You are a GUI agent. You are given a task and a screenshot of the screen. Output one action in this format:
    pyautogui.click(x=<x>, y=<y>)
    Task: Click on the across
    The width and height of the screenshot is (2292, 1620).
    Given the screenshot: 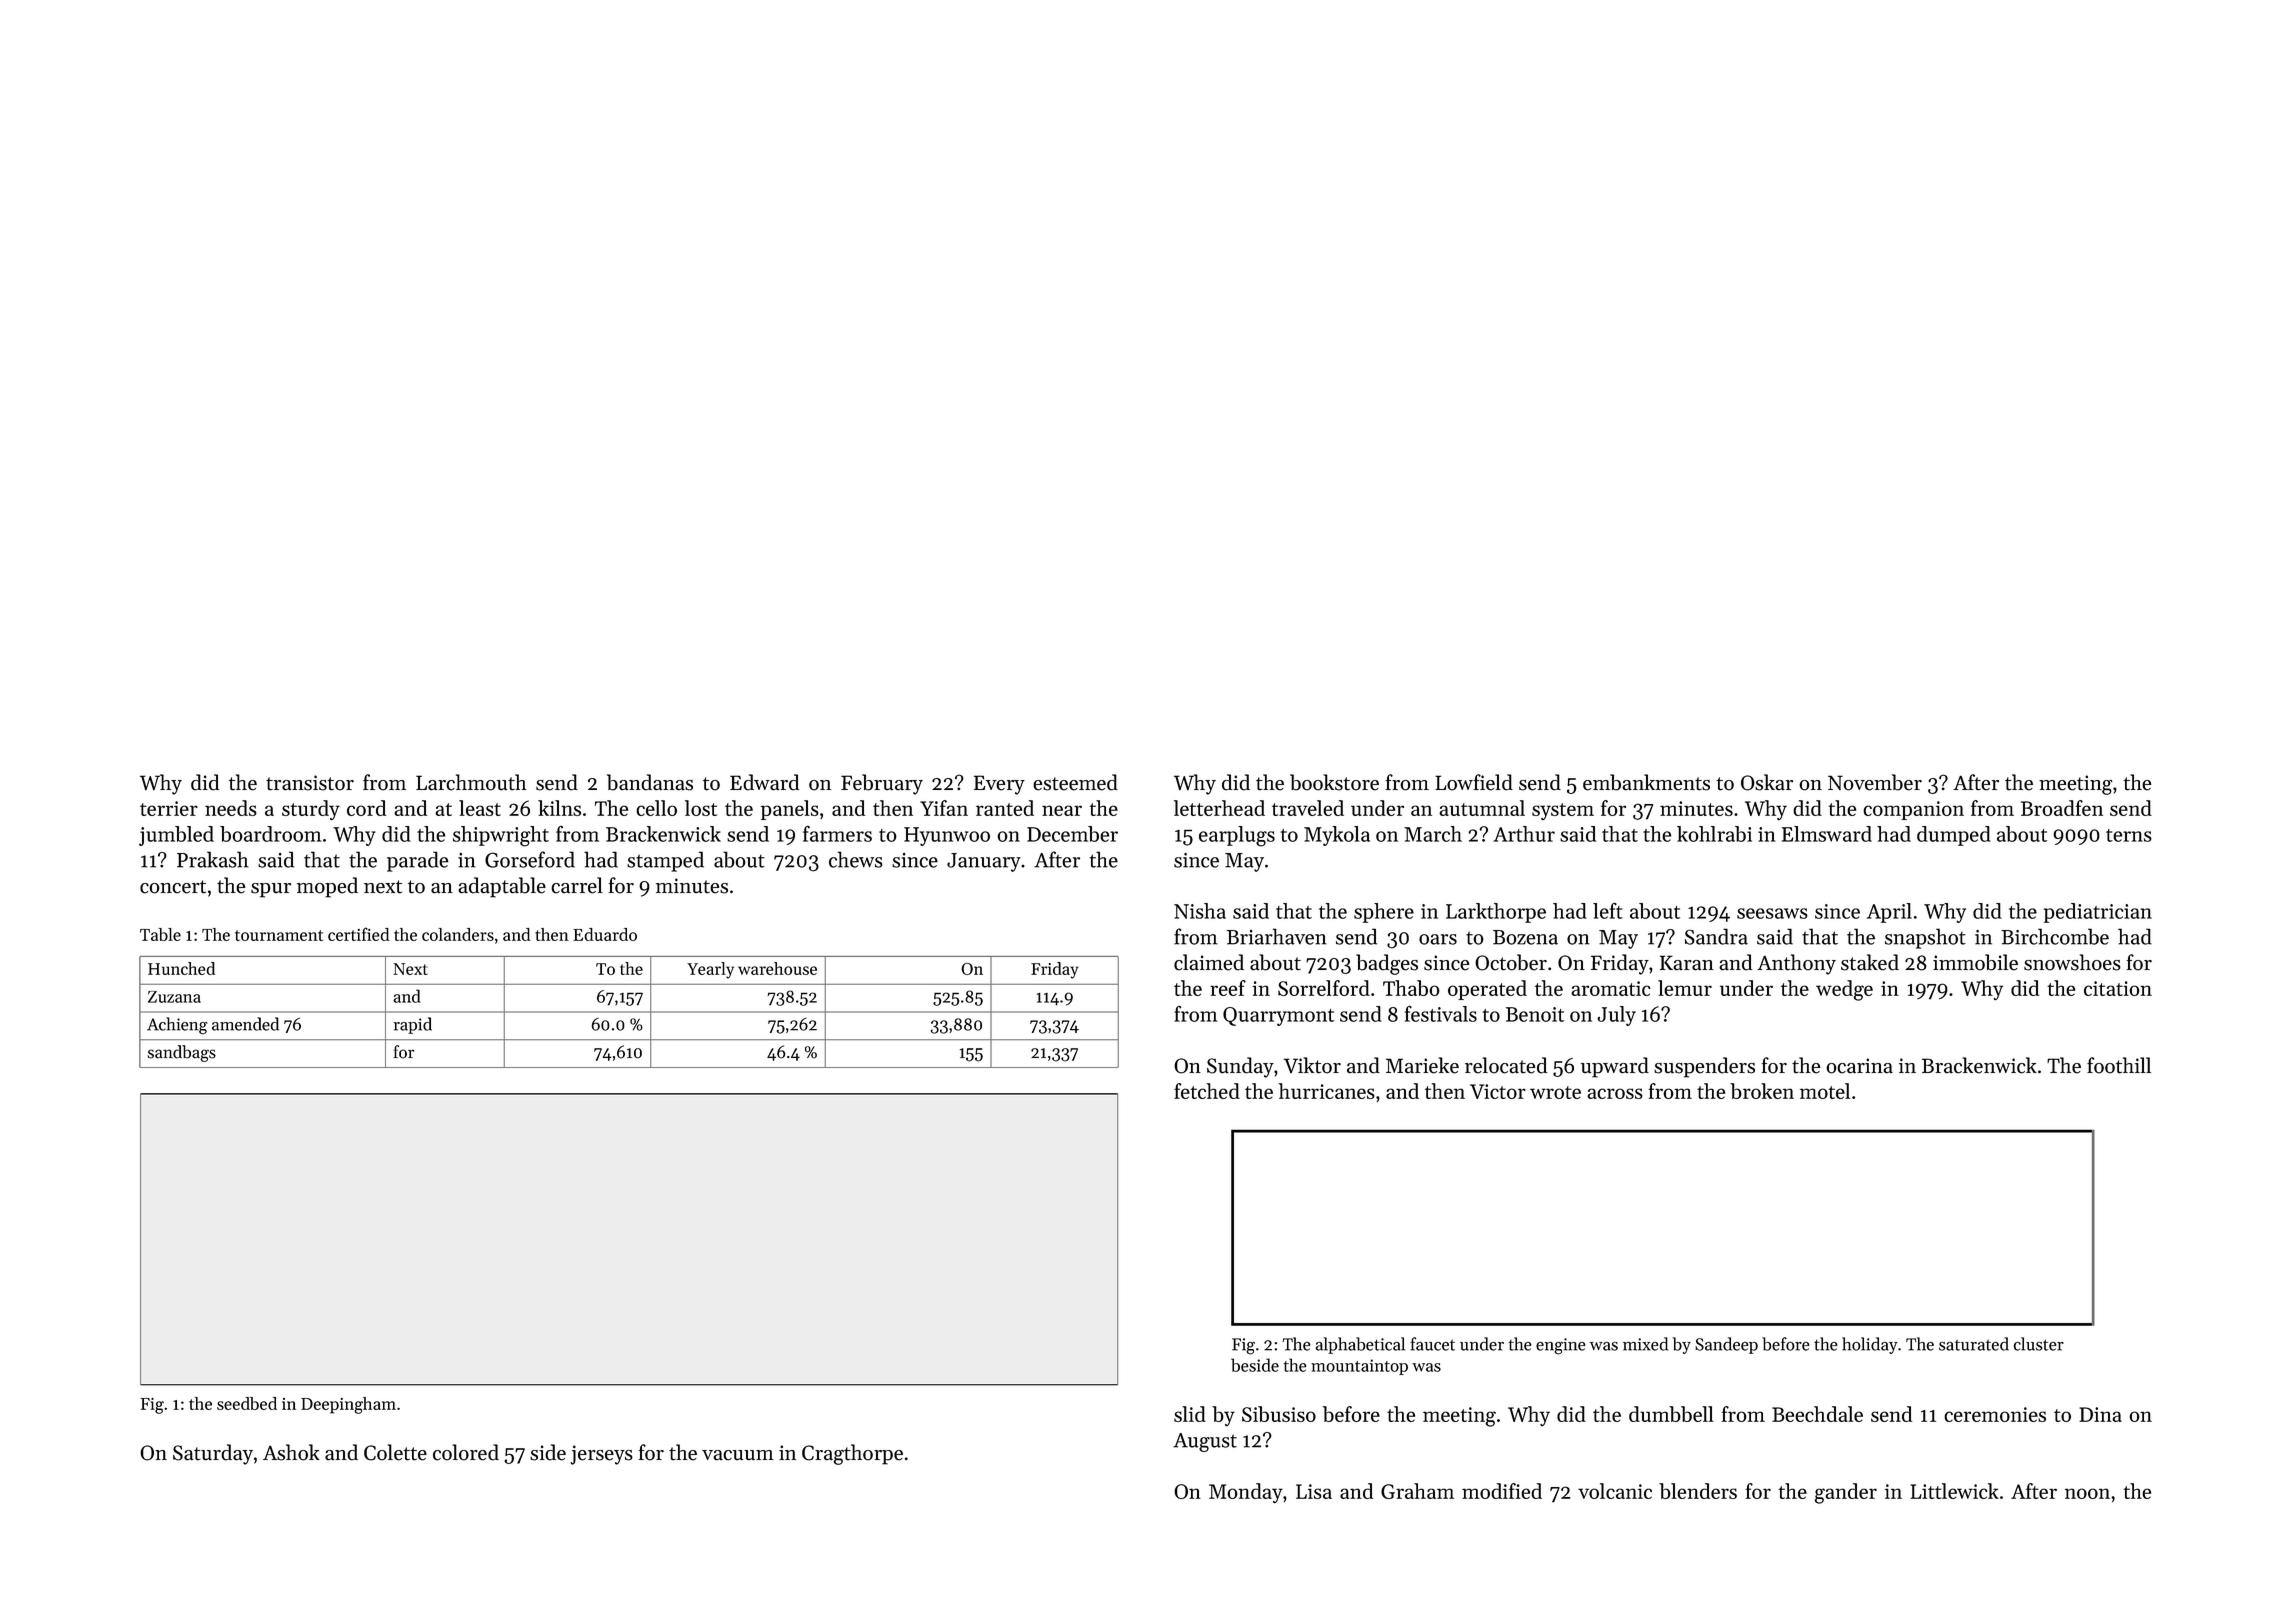 What is the action you would take?
    pyautogui.click(x=1615, y=1093)
